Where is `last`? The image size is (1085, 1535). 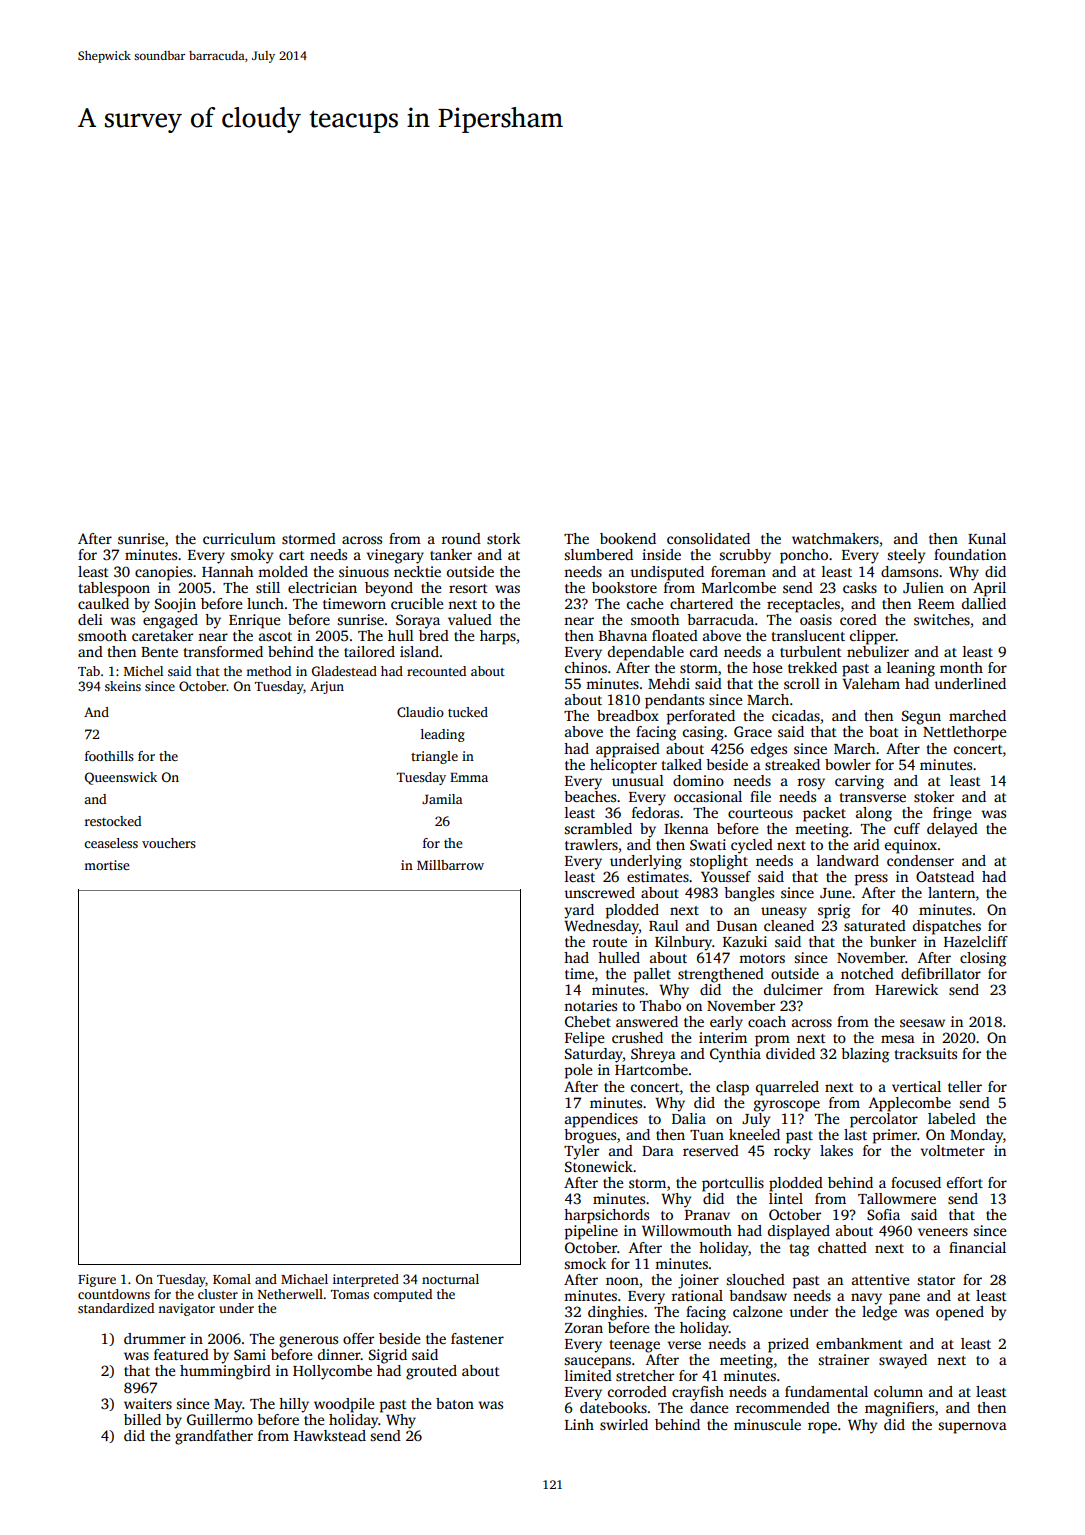
last is located at coordinates (855, 1134).
